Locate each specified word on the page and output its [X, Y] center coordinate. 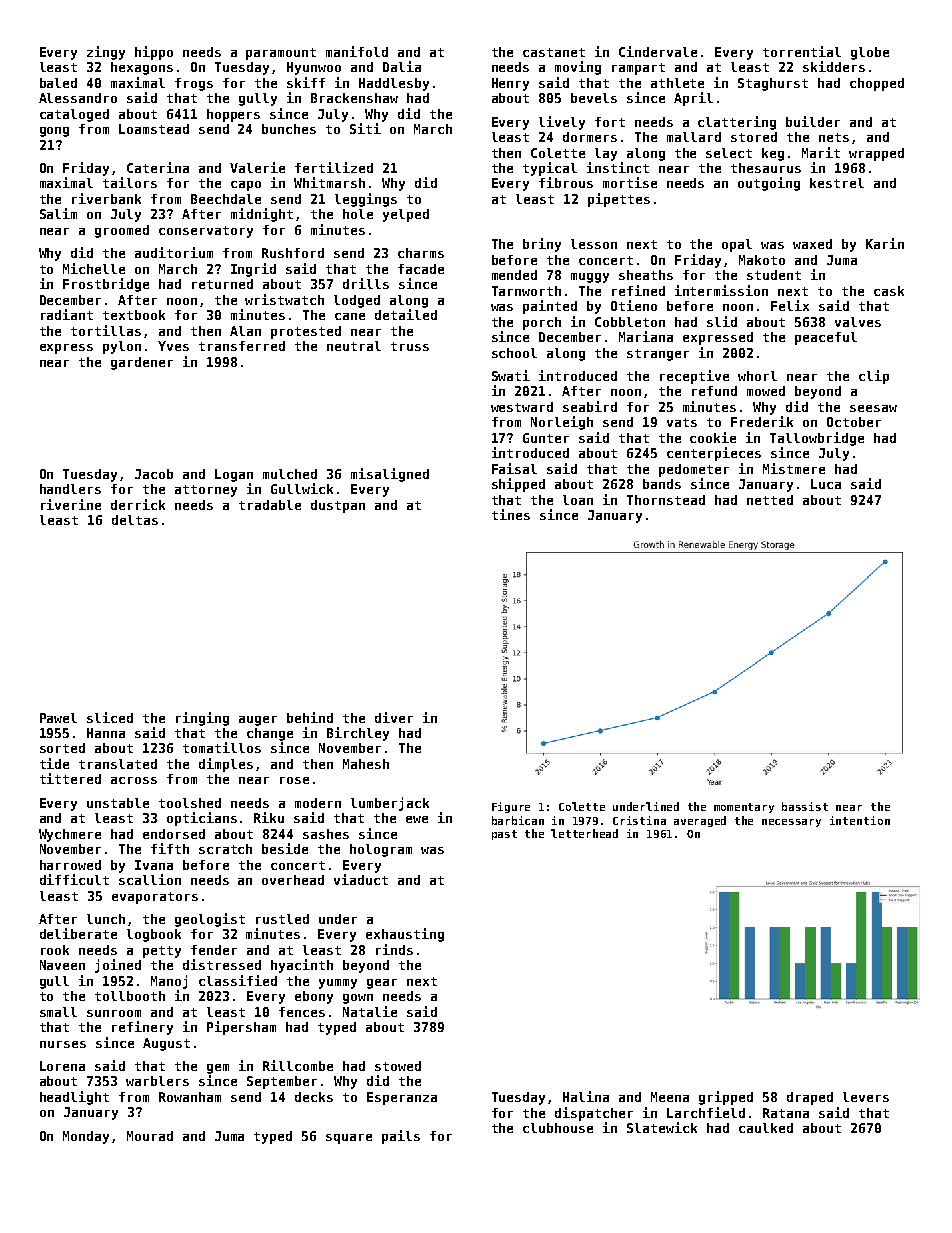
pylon [122, 347]
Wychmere [70, 835]
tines [511, 514]
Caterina [158, 167]
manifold [357, 51]
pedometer [694, 470]
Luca [826, 484]
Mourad [150, 1136]
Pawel [58, 718]
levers [866, 1097]
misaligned [390, 475]
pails [401, 1137]
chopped [877, 84]
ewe [417, 819]
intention [860, 820]
